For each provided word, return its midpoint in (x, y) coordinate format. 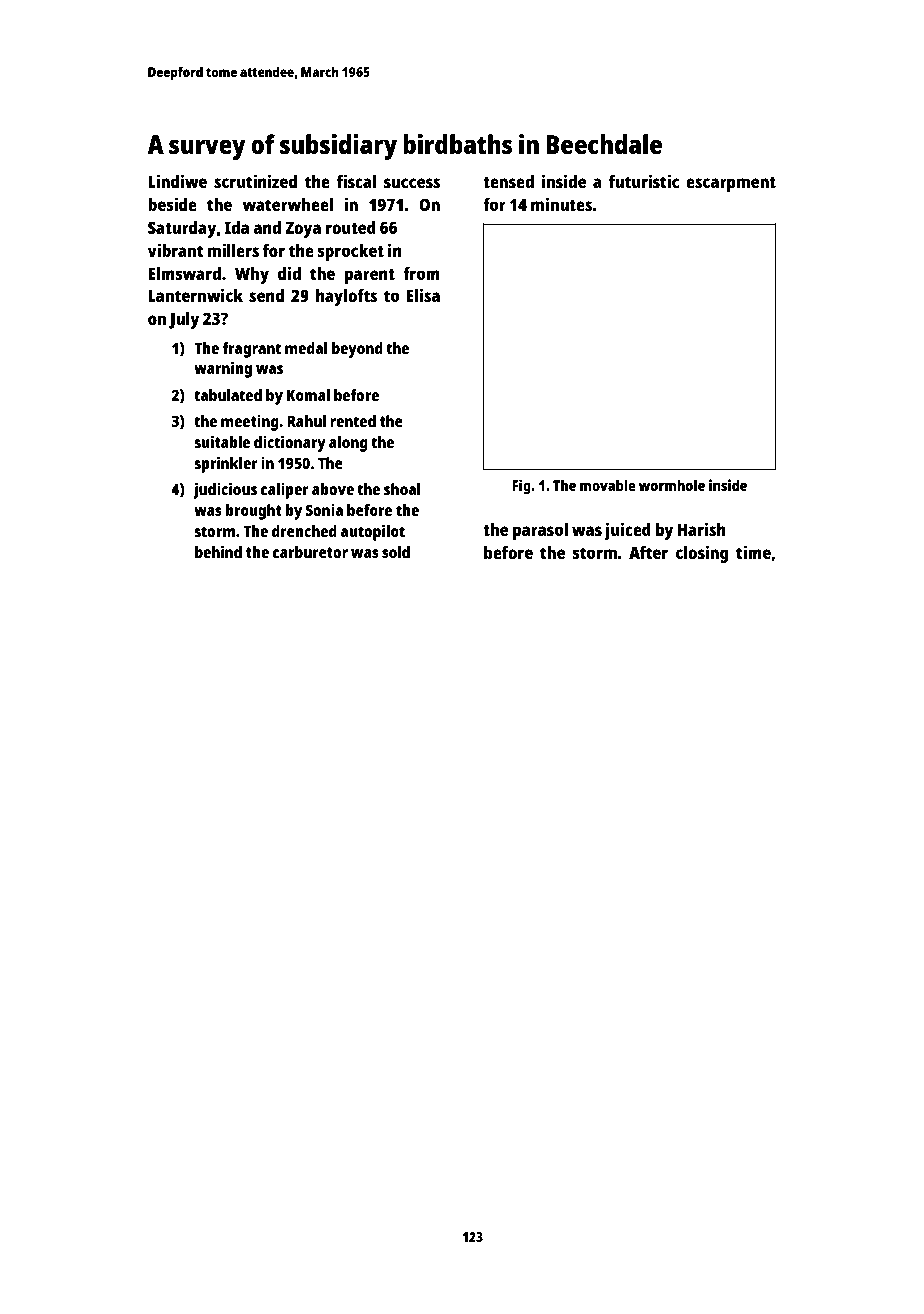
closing (702, 554)
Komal (308, 395)
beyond (357, 350)
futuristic (644, 181)
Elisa (423, 295)
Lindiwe (177, 181)
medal (306, 348)
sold (396, 552)
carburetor (310, 552)
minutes (561, 204)
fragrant (252, 350)
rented (353, 421)
